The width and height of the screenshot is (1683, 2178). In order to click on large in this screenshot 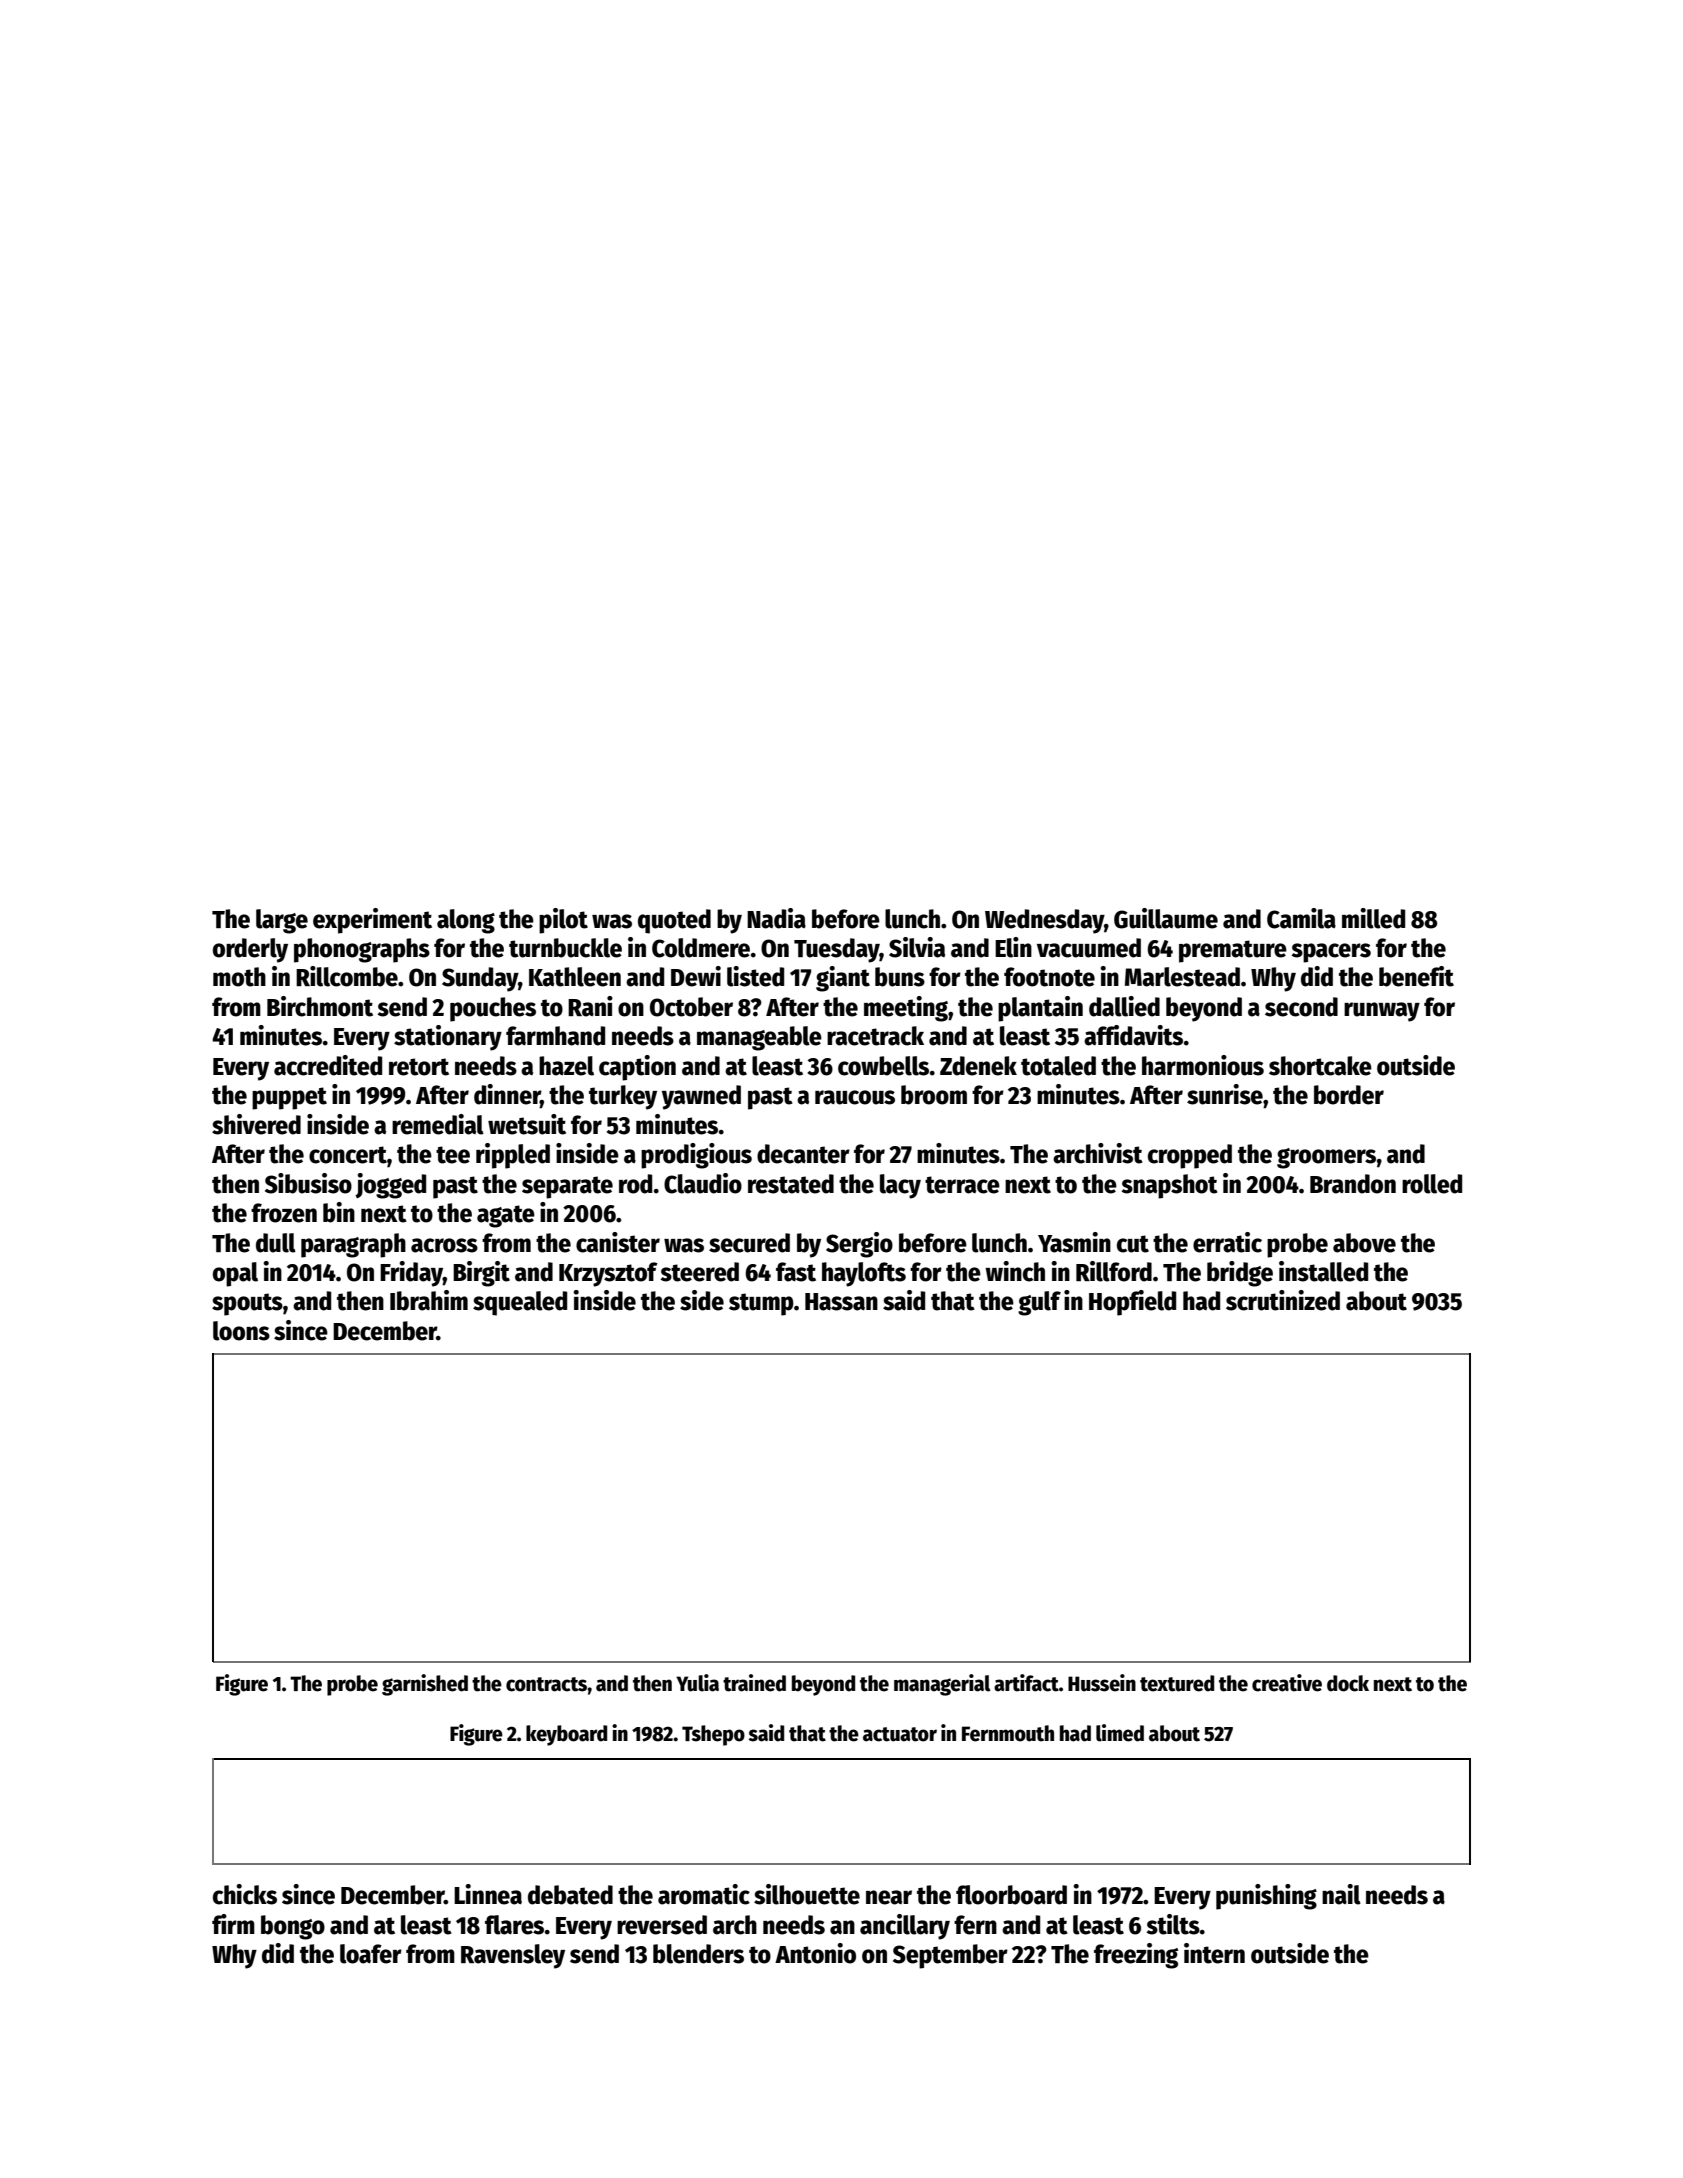, I will do `click(282, 921)`.
